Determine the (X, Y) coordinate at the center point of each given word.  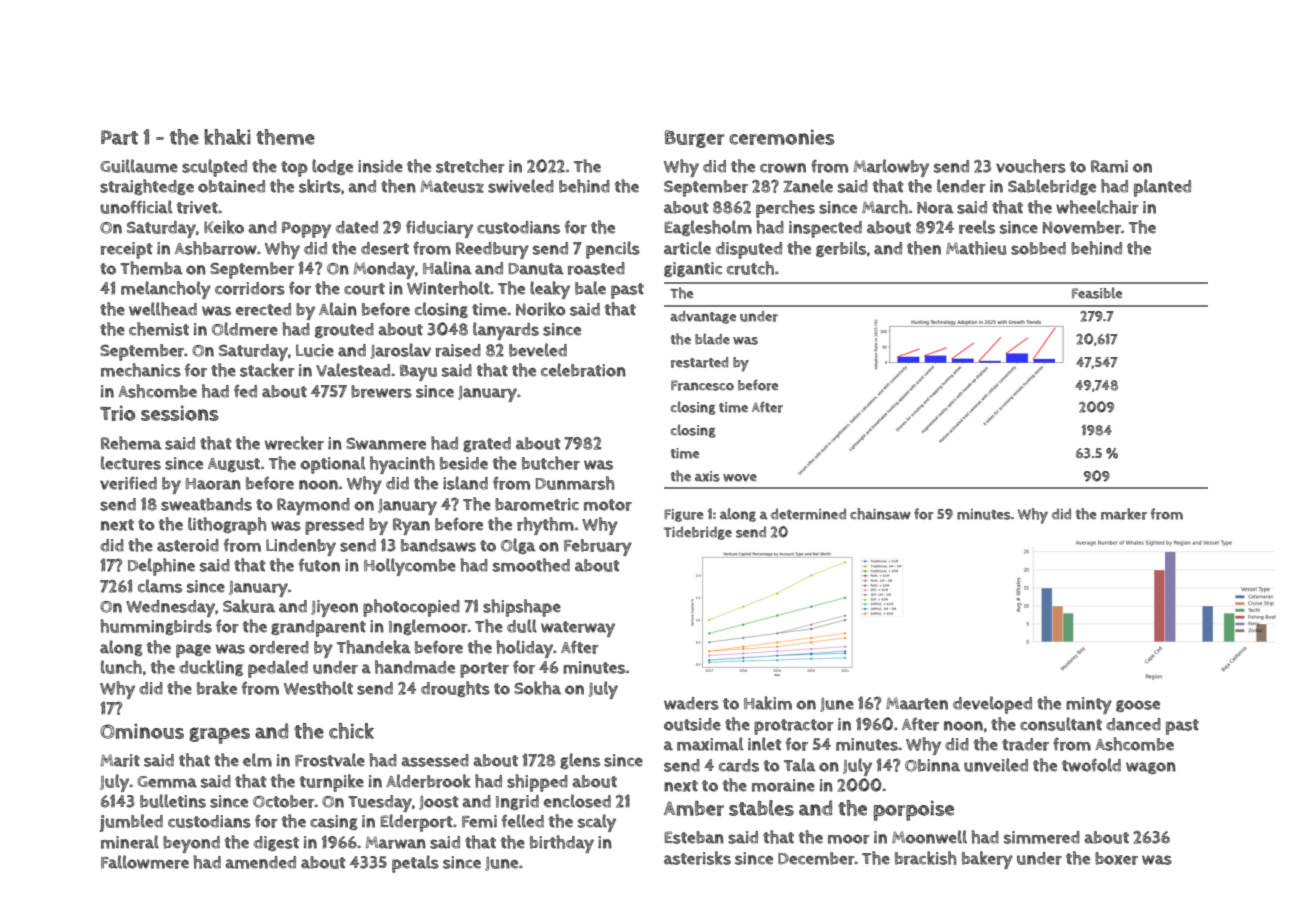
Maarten (917, 703)
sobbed (1038, 248)
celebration (583, 370)
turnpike (332, 783)
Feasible (1097, 293)
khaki (227, 137)
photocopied (411, 608)
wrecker (294, 443)
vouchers (1031, 166)
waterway (578, 629)
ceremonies (782, 137)
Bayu (418, 373)
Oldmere (245, 329)
